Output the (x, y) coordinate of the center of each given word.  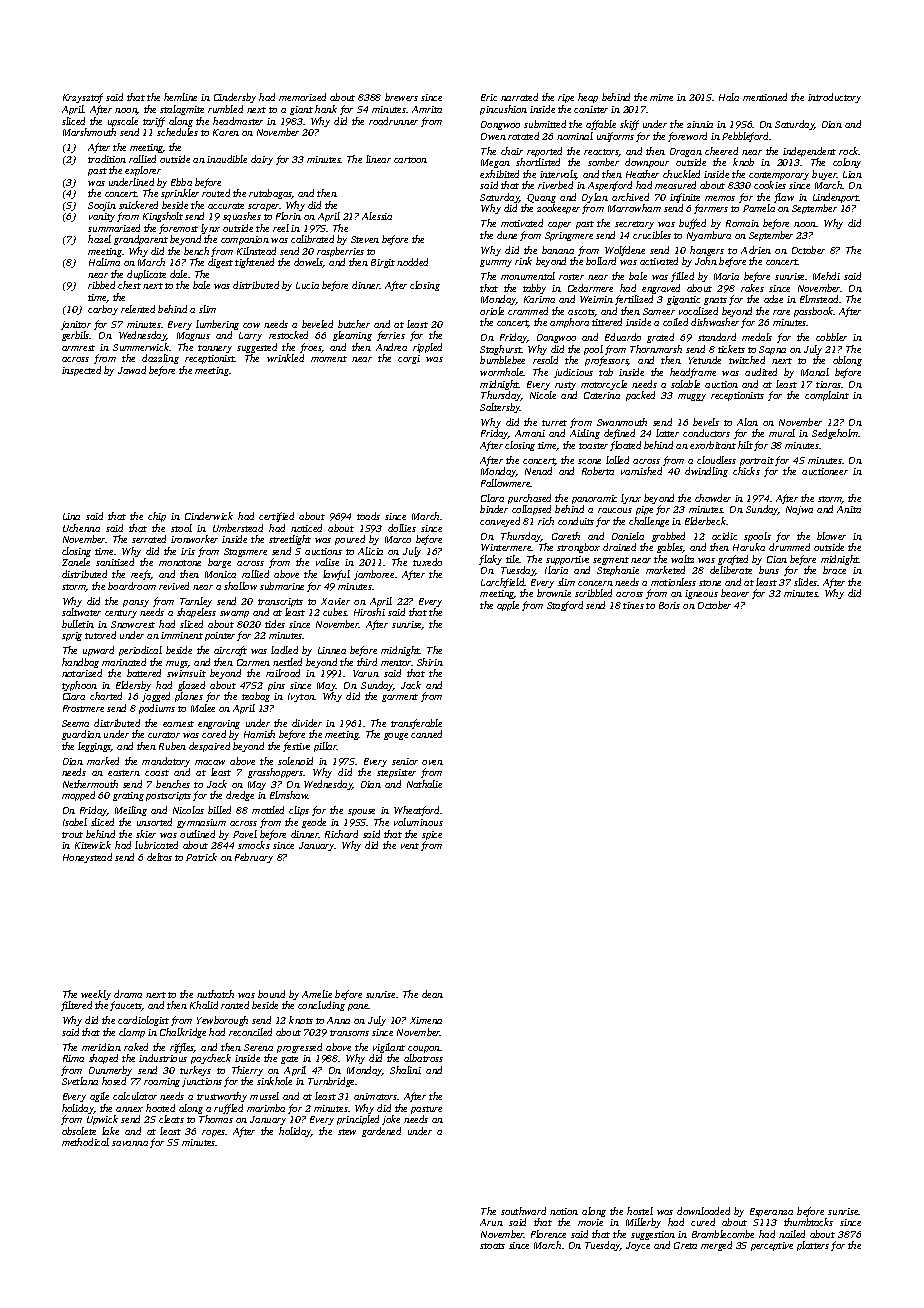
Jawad (132, 370)
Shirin (430, 662)
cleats (171, 1119)
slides (806, 582)
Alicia (370, 551)
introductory (834, 98)
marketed (665, 570)
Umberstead (238, 528)
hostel (640, 1211)
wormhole (502, 372)
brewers (401, 97)
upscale (123, 122)
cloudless (716, 460)
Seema (75, 723)
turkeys (195, 1071)
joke (391, 1120)
